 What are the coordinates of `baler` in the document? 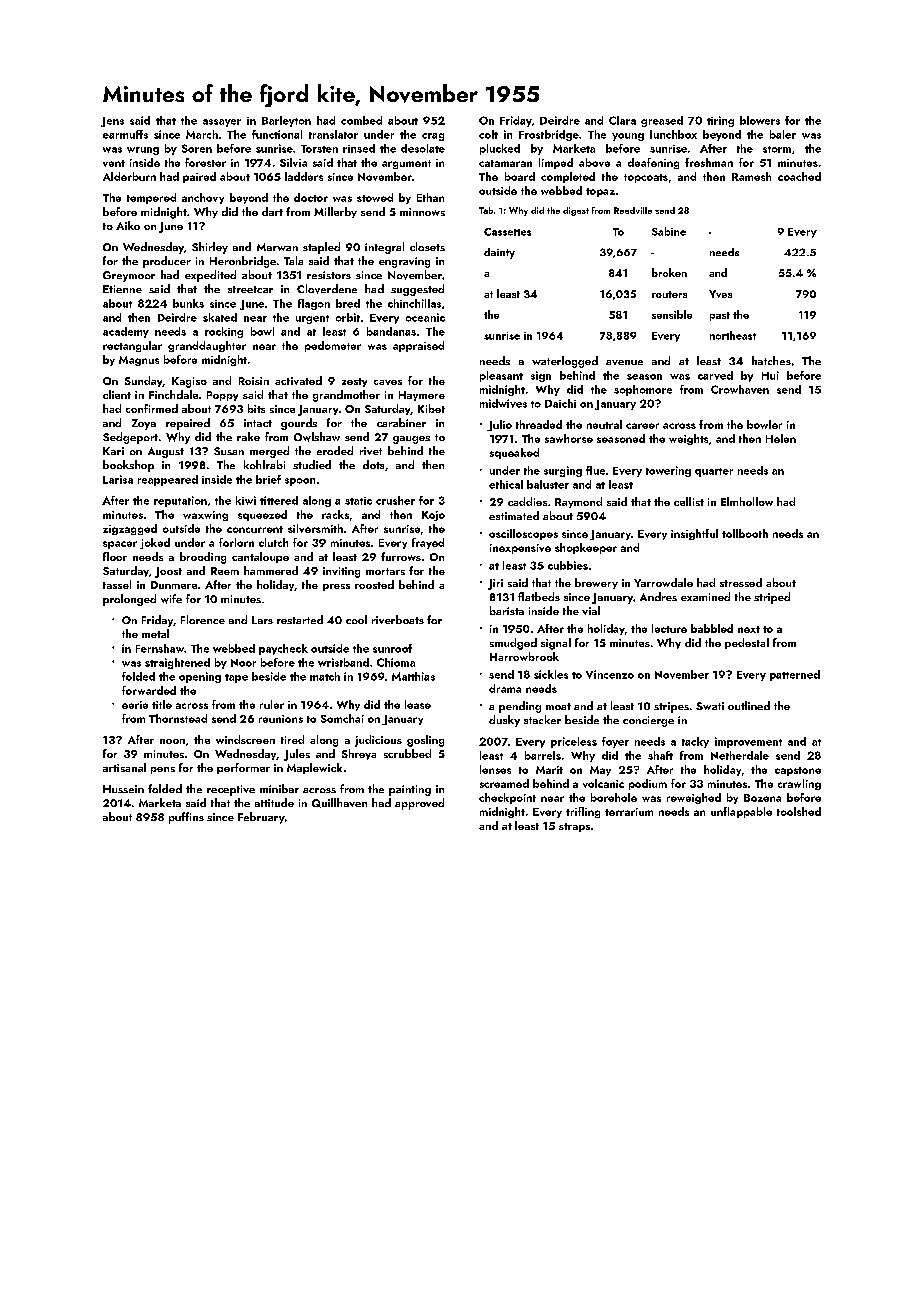 It's located at (783, 134).
